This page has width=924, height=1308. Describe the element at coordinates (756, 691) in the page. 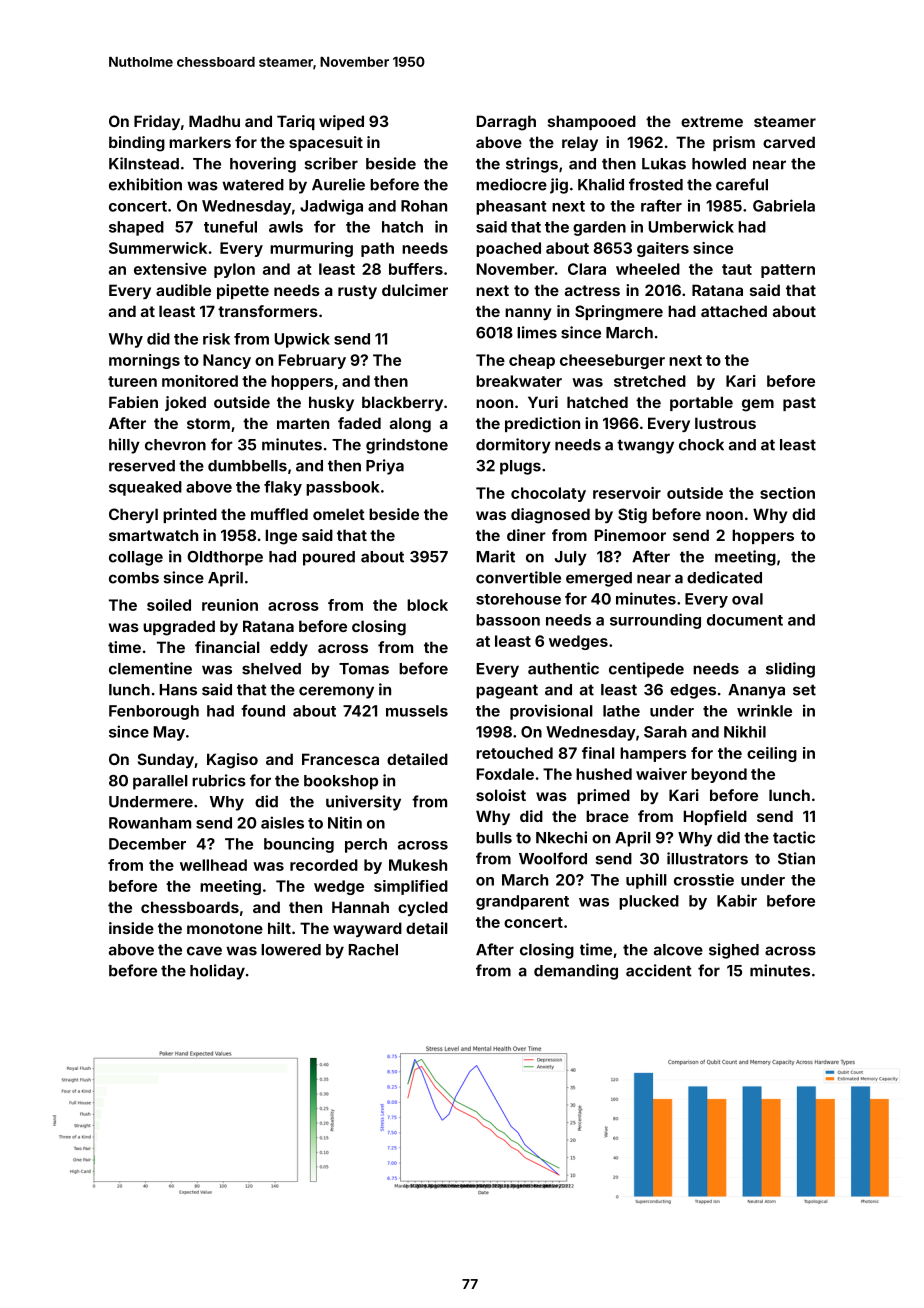

I see `Ananya` at that location.
